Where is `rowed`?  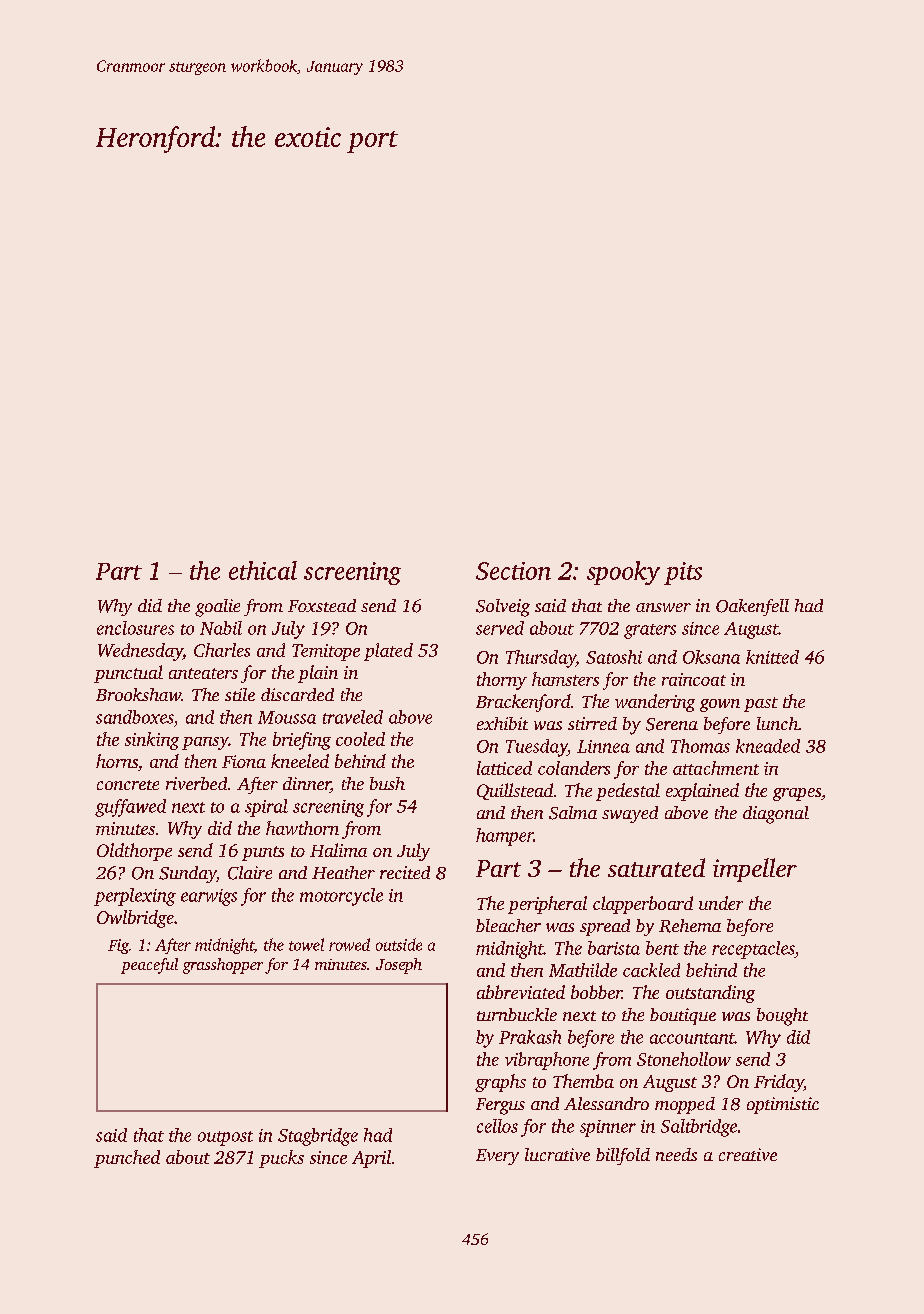 rowed is located at coordinates (349, 944).
